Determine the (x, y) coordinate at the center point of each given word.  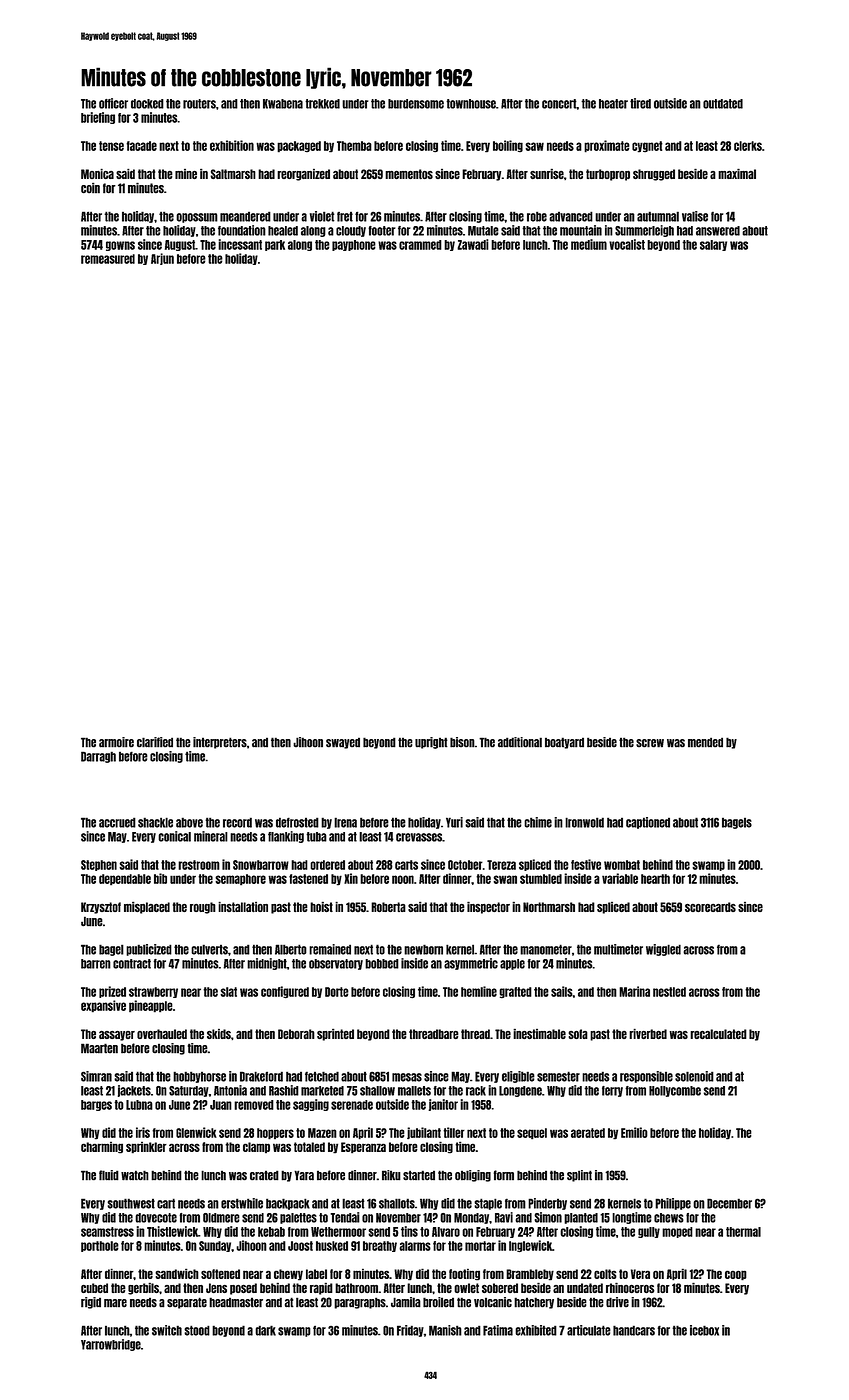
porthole (100, 1246)
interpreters (220, 743)
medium (589, 244)
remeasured (108, 259)
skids (219, 1034)
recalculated (718, 1034)
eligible (518, 1077)
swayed (343, 743)
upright (431, 743)
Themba (354, 146)
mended (705, 742)
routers (199, 104)
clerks (748, 146)
